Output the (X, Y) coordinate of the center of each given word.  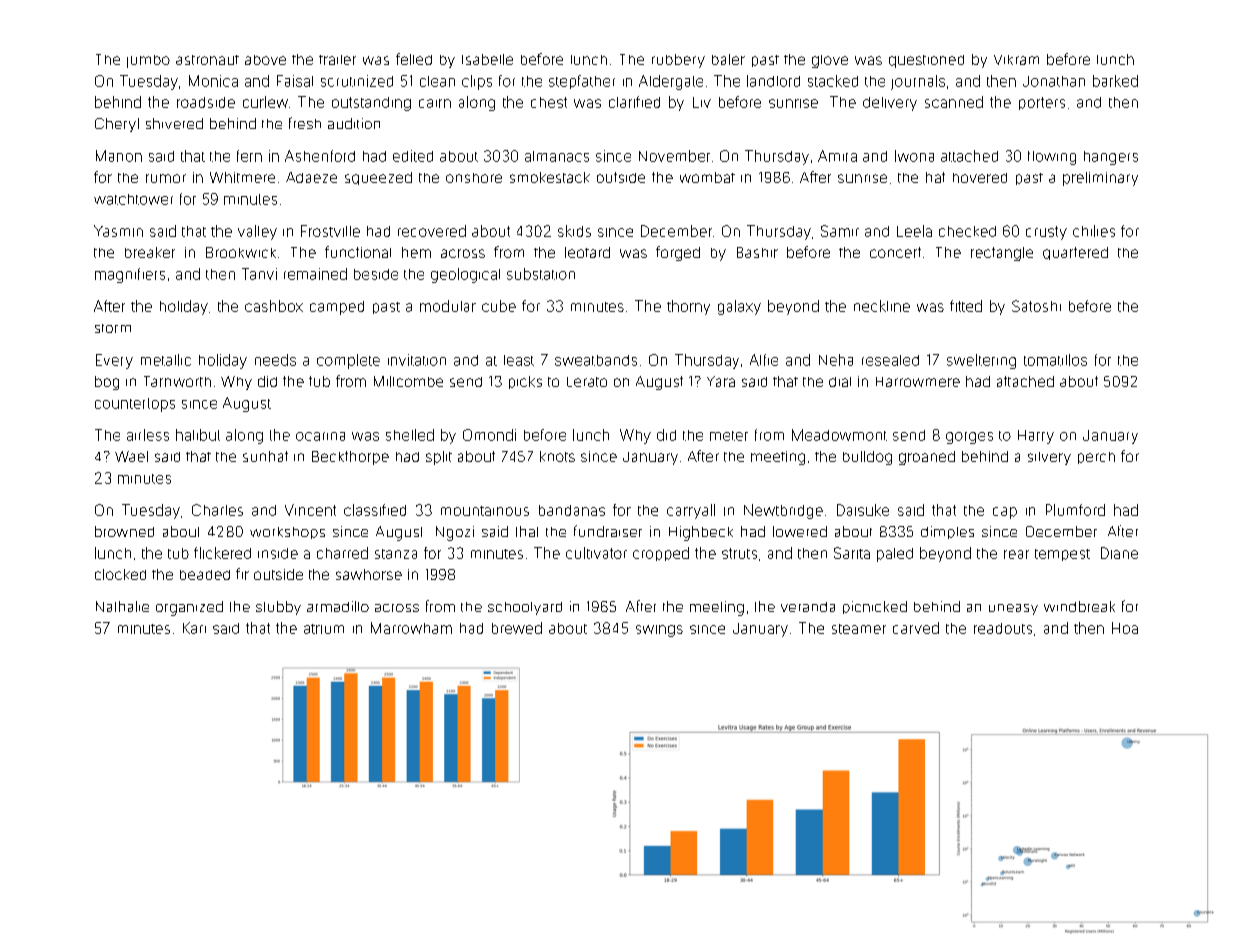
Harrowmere (918, 382)
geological (465, 275)
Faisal (295, 81)
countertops (135, 405)
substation (541, 274)
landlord (773, 81)
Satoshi (1036, 306)
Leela (914, 231)
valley (257, 232)
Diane (1119, 553)
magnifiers (130, 275)
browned (124, 531)
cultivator (596, 553)
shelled (410, 435)
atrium (324, 629)
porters (1042, 103)
